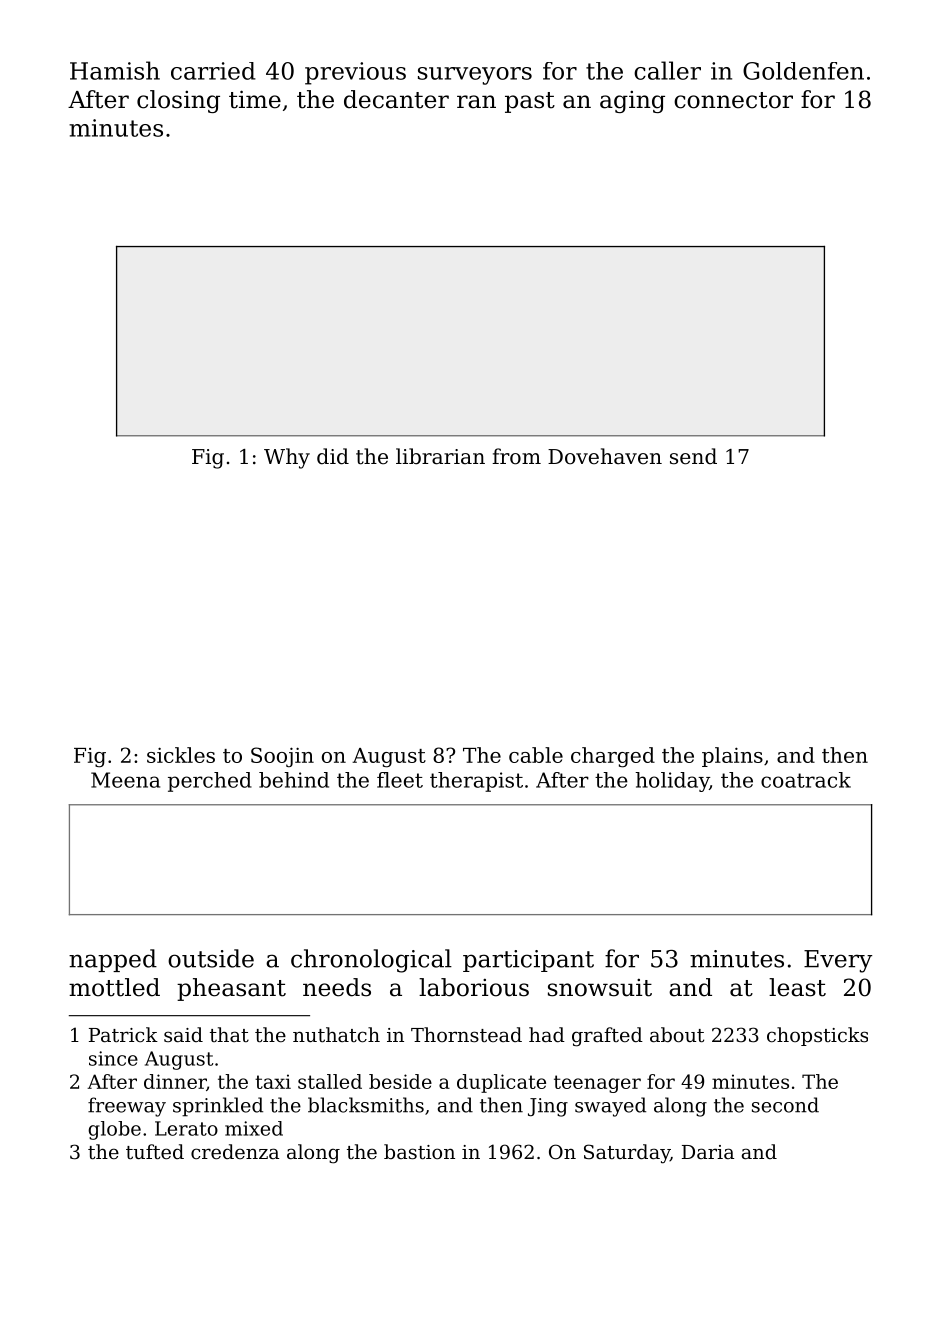 The width and height of the screenshot is (941, 1336). I want to click on aging, so click(632, 102).
